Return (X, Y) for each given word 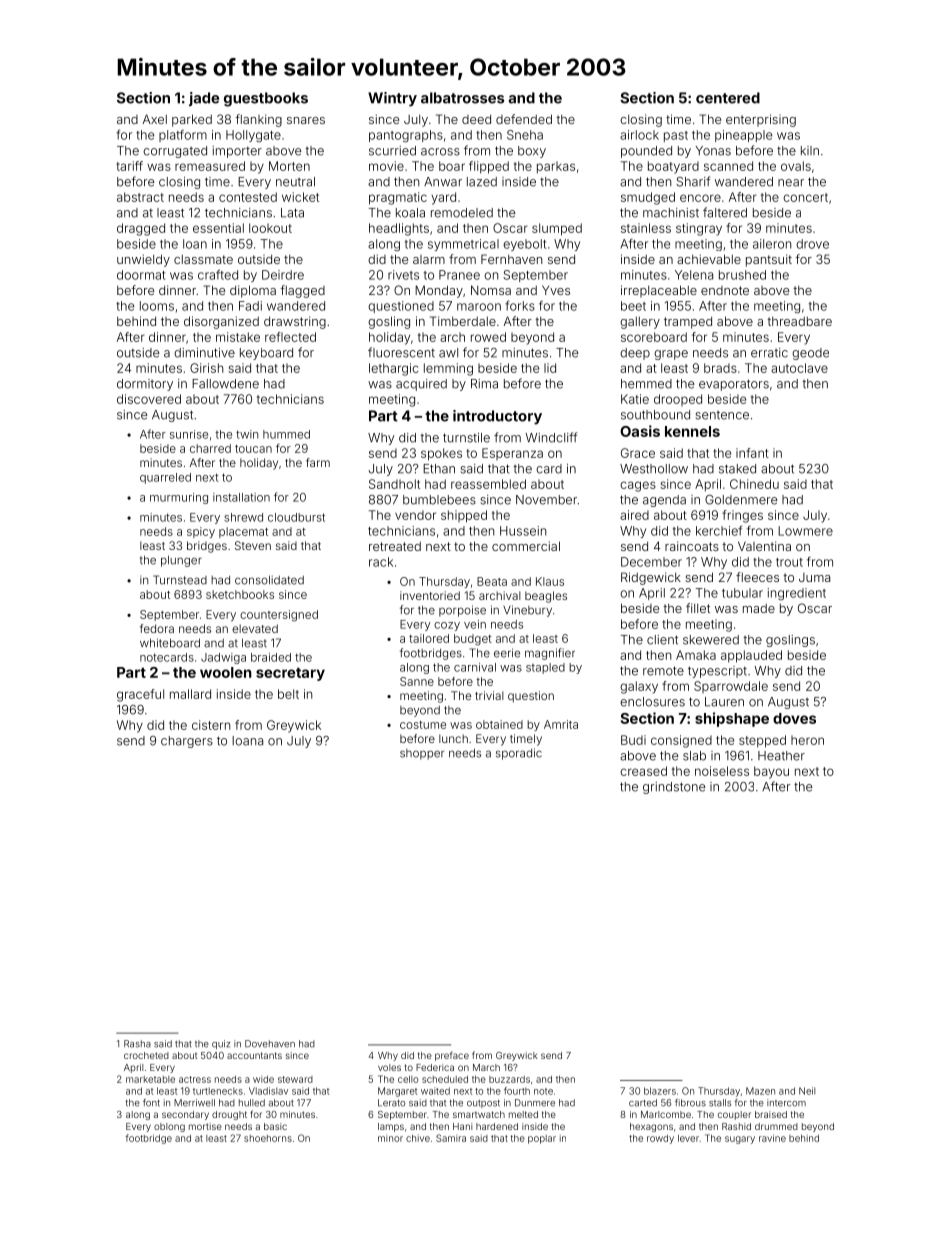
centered (728, 98)
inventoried (430, 595)
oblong (169, 1127)
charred (210, 448)
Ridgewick (651, 578)
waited (435, 1091)
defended (524, 119)
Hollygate (253, 136)
